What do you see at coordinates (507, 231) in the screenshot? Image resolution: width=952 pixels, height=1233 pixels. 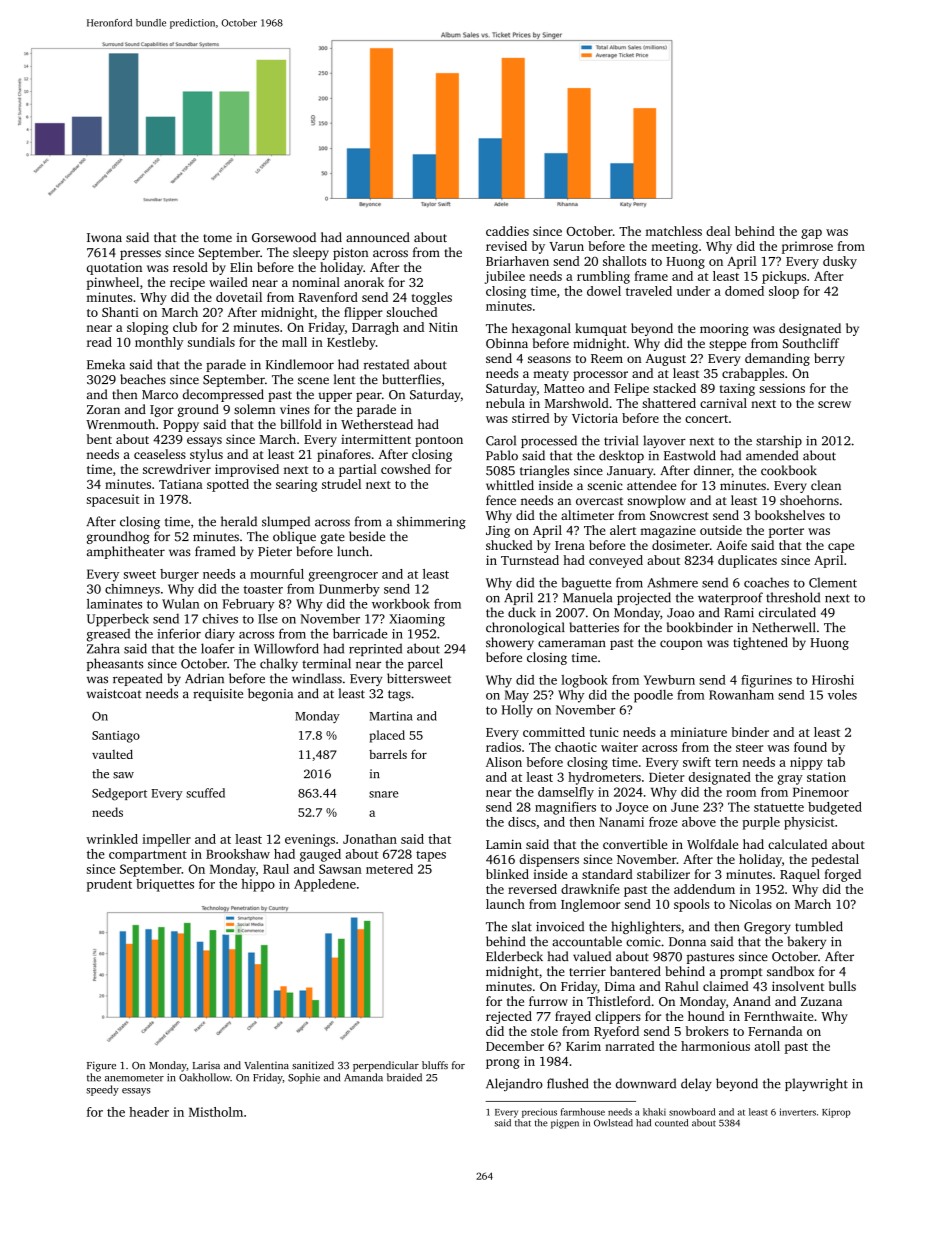 I see `caddies` at bounding box center [507, 231].
